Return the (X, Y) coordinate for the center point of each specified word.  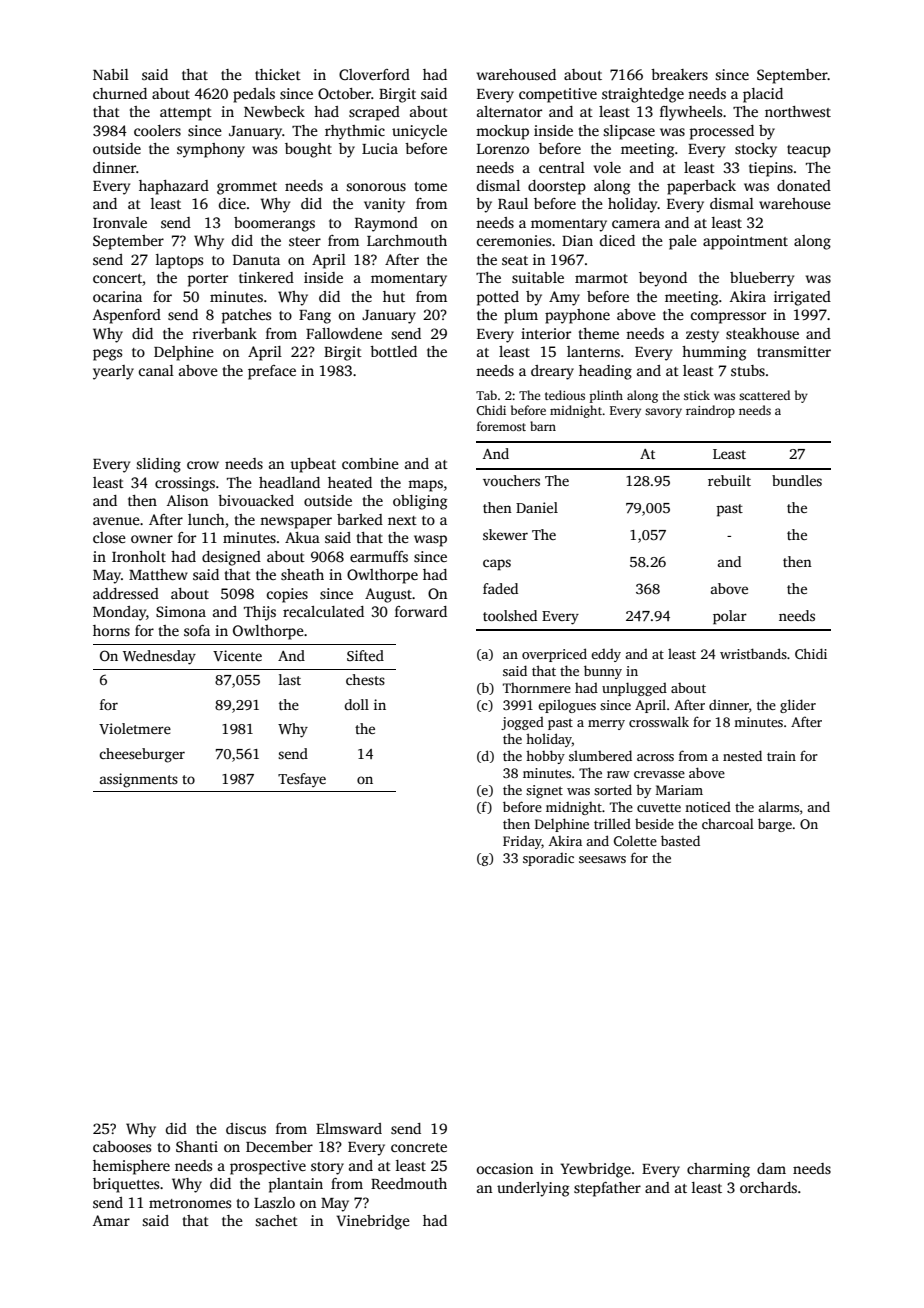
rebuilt (729, 480)
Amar (111, 1220)
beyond (663, 279)
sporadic (548, 859)
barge (775, 825)
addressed (126, 593)
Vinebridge (373, 1222)
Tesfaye (302, 780)
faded (500, 588)
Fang (315, 317)
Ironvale (120, 222)
